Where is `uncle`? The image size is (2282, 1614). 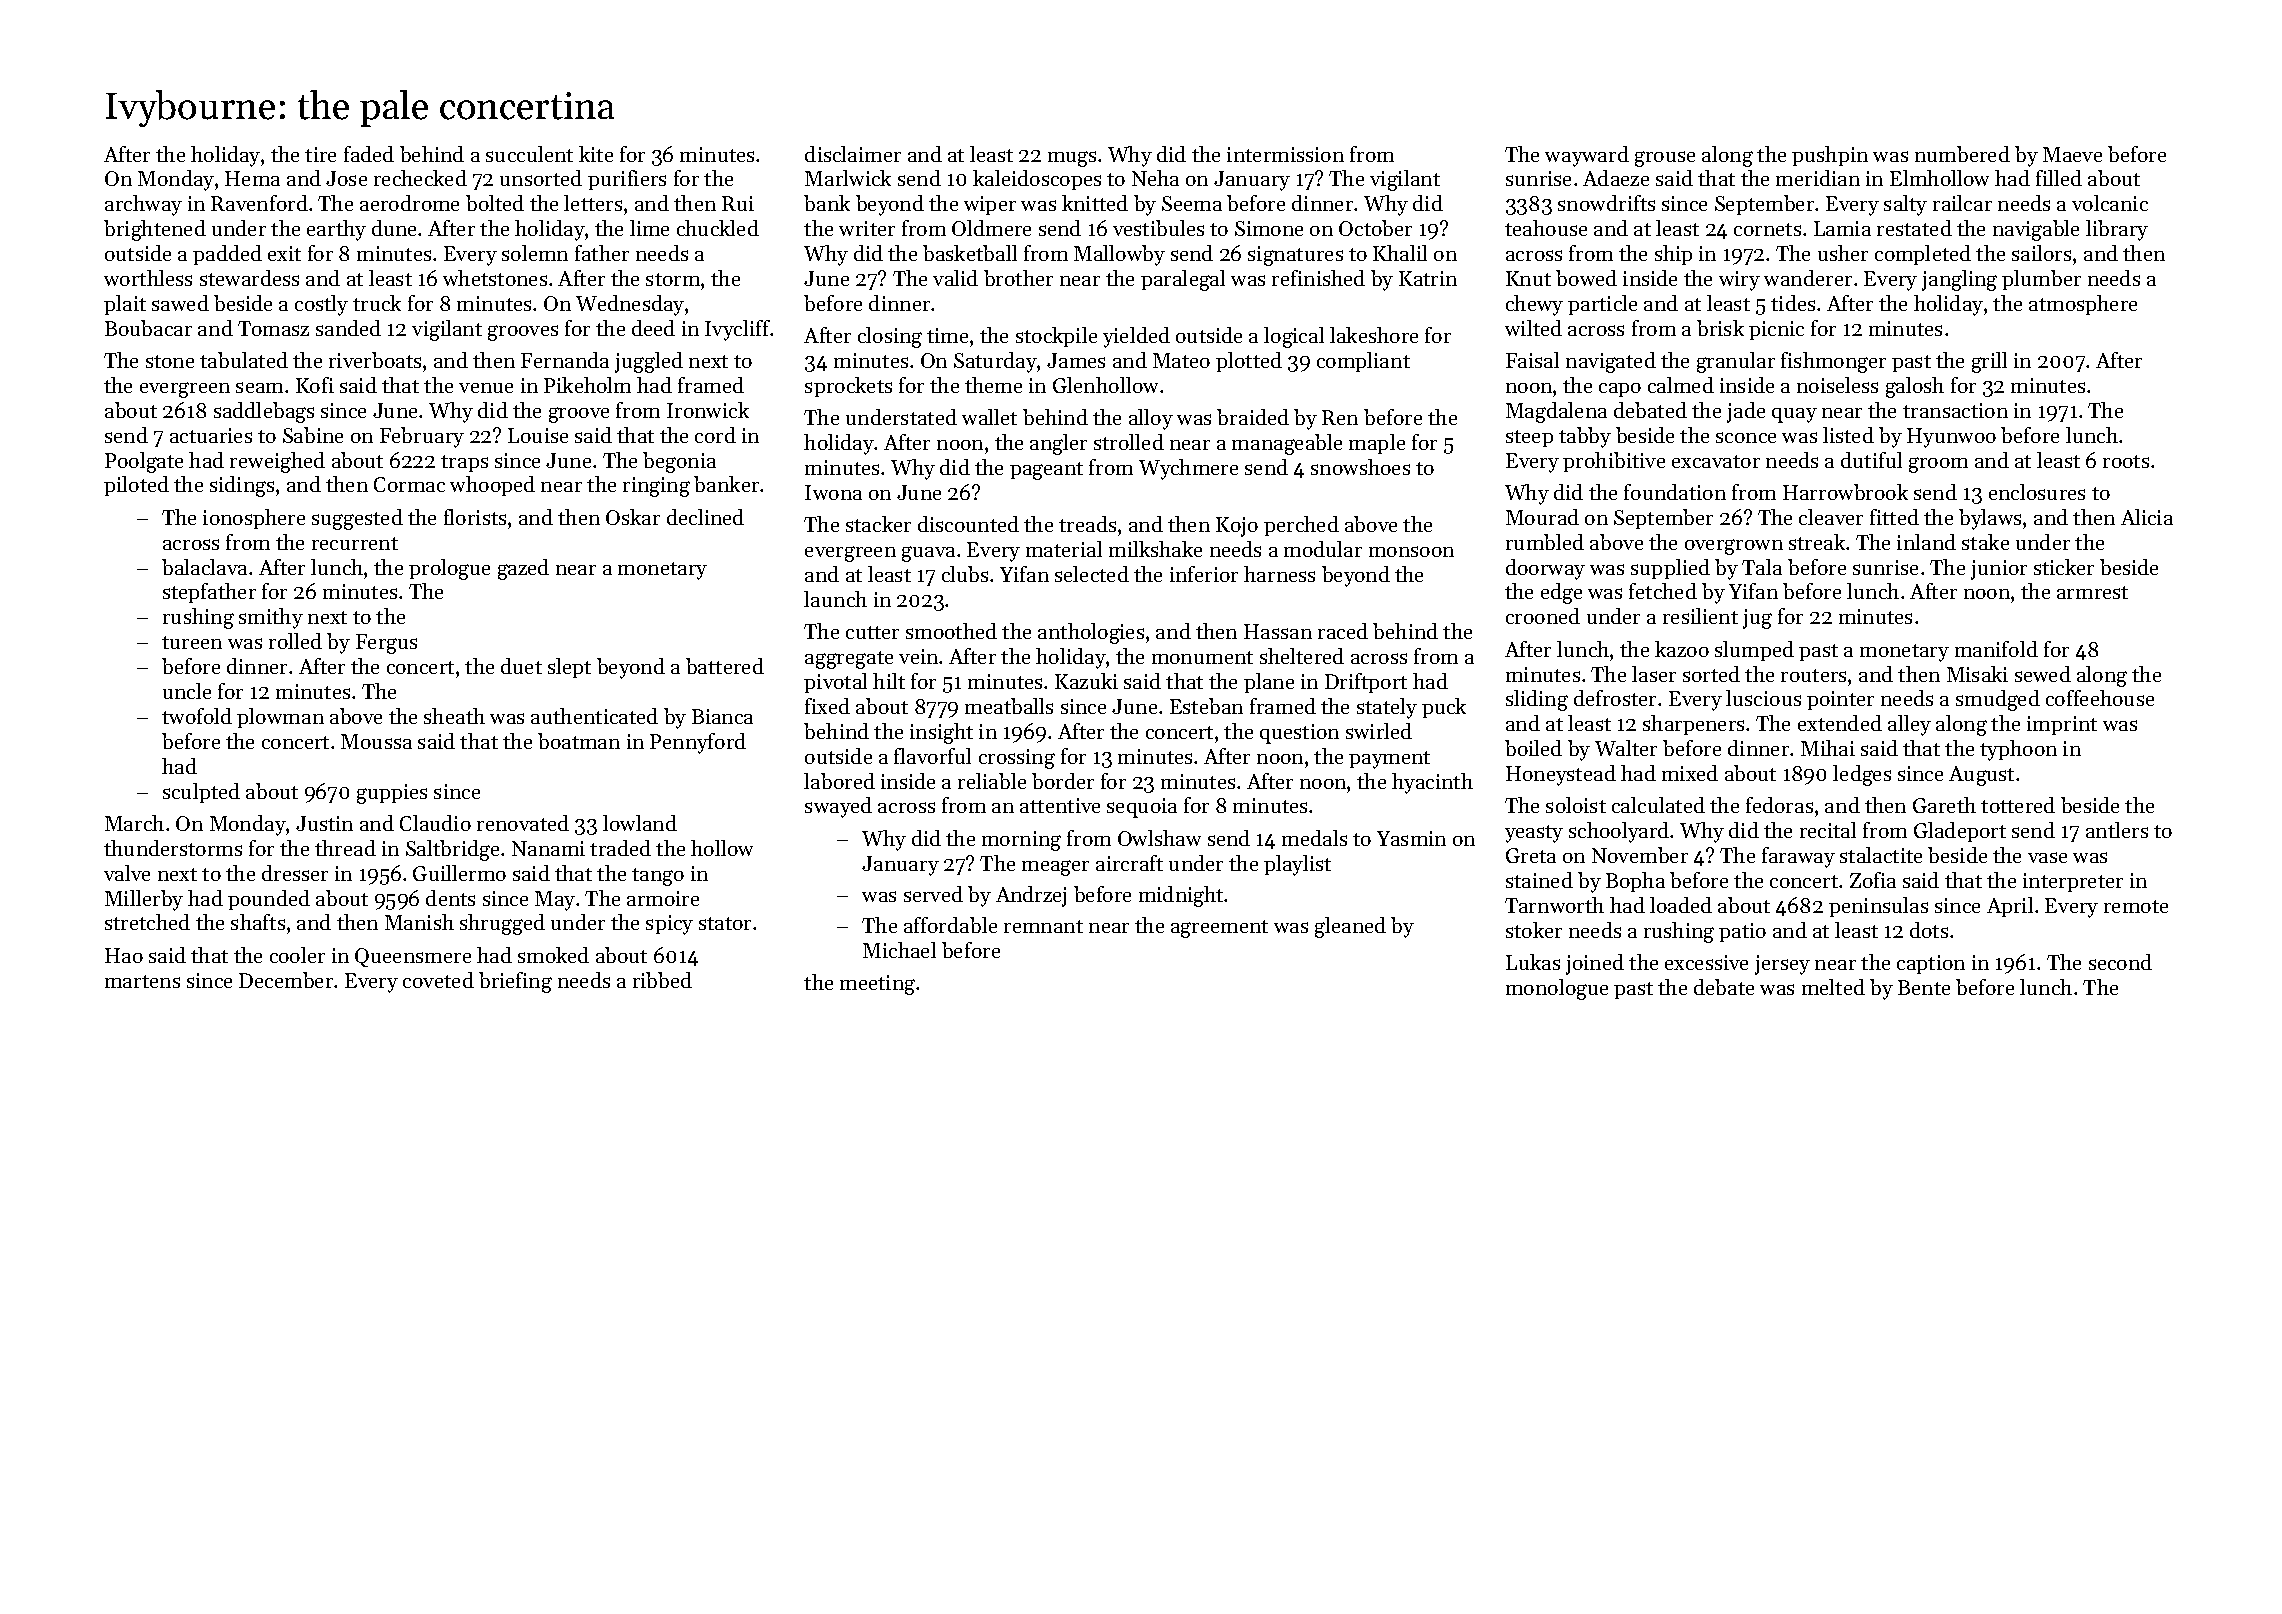 uncle is located at coordinates (187, 691).
